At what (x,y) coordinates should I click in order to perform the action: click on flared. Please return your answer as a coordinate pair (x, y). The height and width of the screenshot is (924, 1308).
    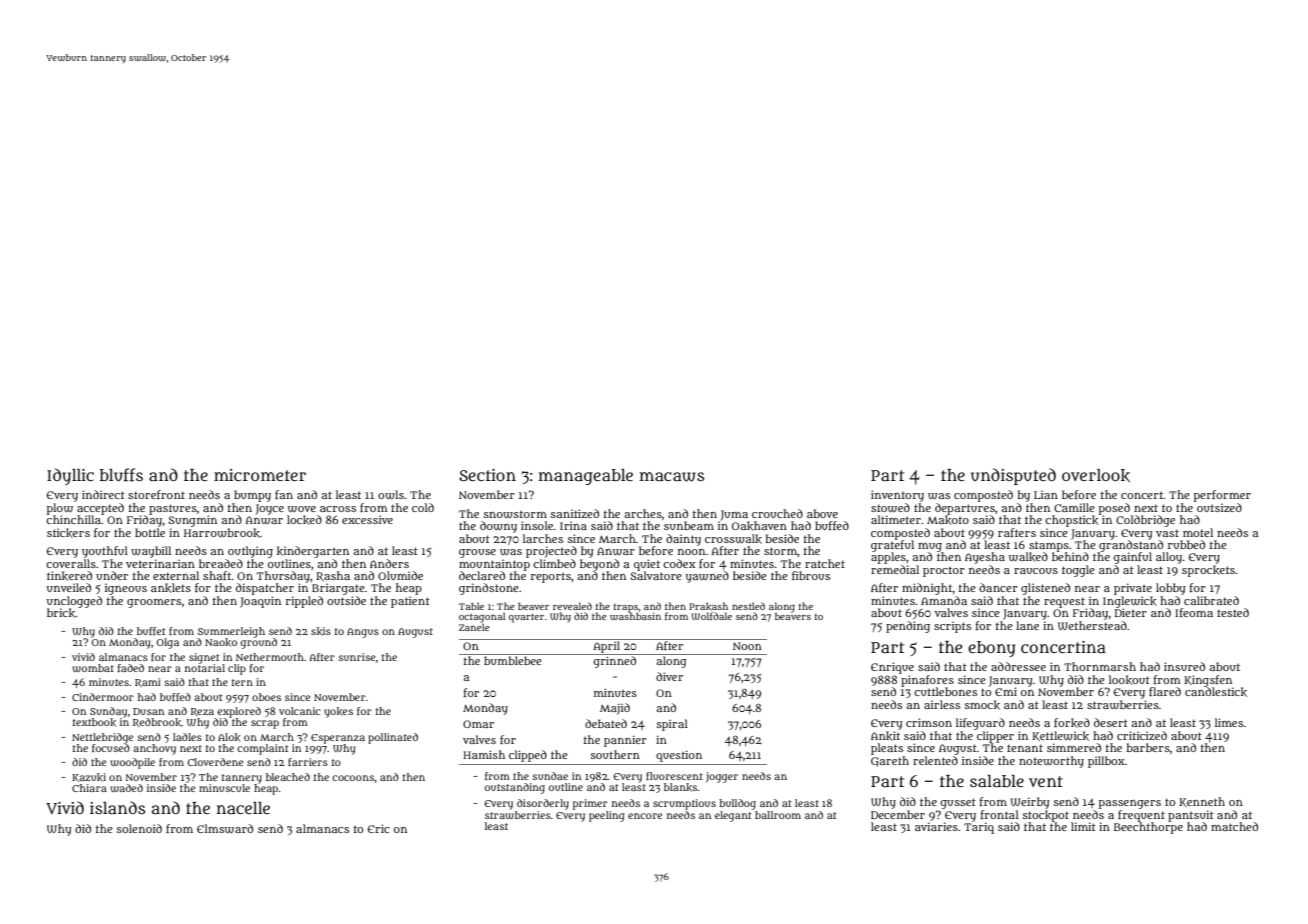
    Looking at the image, I should click on (1165, 691).
